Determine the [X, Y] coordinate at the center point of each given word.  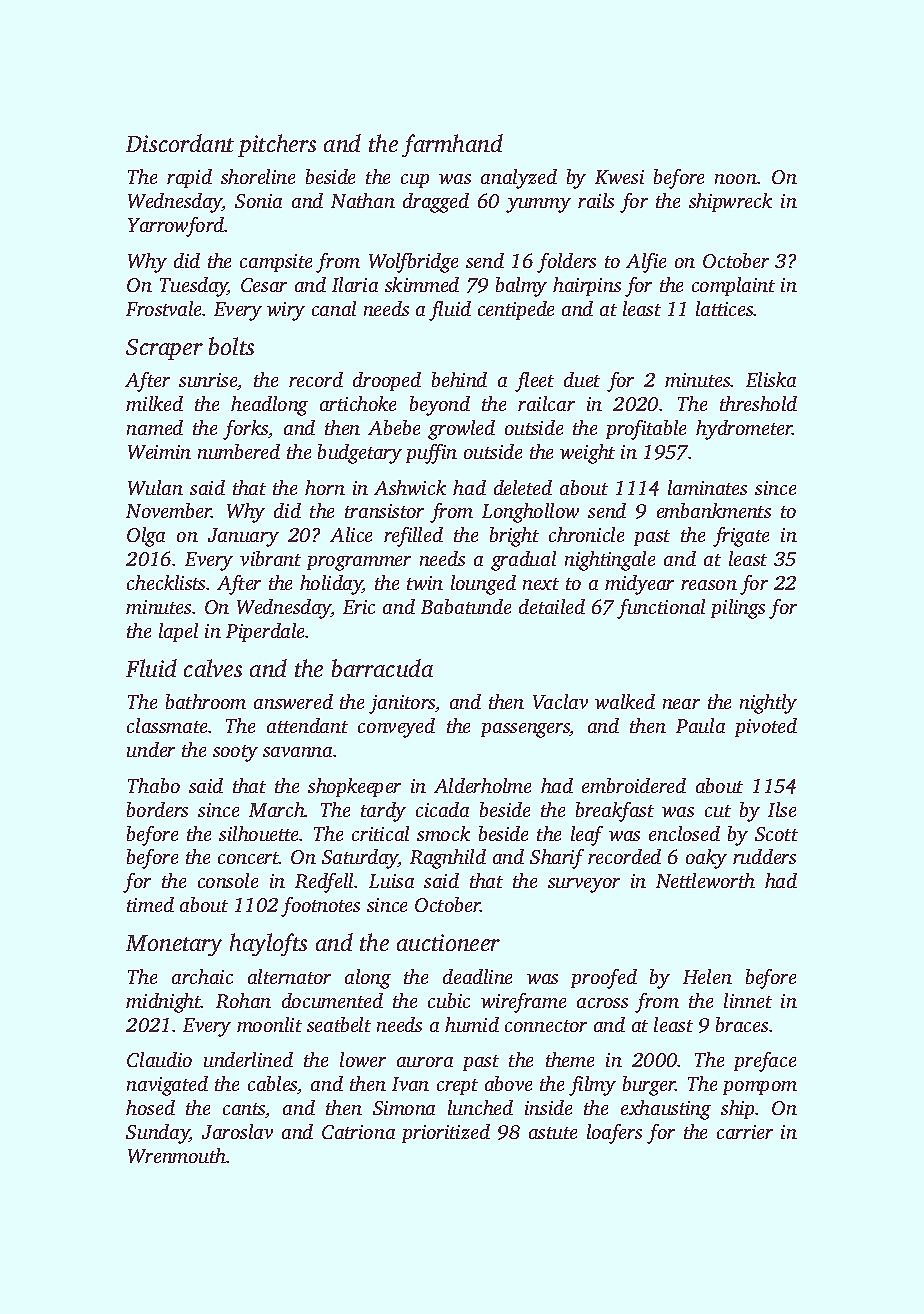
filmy [592, 1086]
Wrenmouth [177, 1155]
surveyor [584, 885]
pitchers [277, 145]
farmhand [452, 145]
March [277, 809]
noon [736, 179]
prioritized [446, 1133]
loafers [614, 1134]
